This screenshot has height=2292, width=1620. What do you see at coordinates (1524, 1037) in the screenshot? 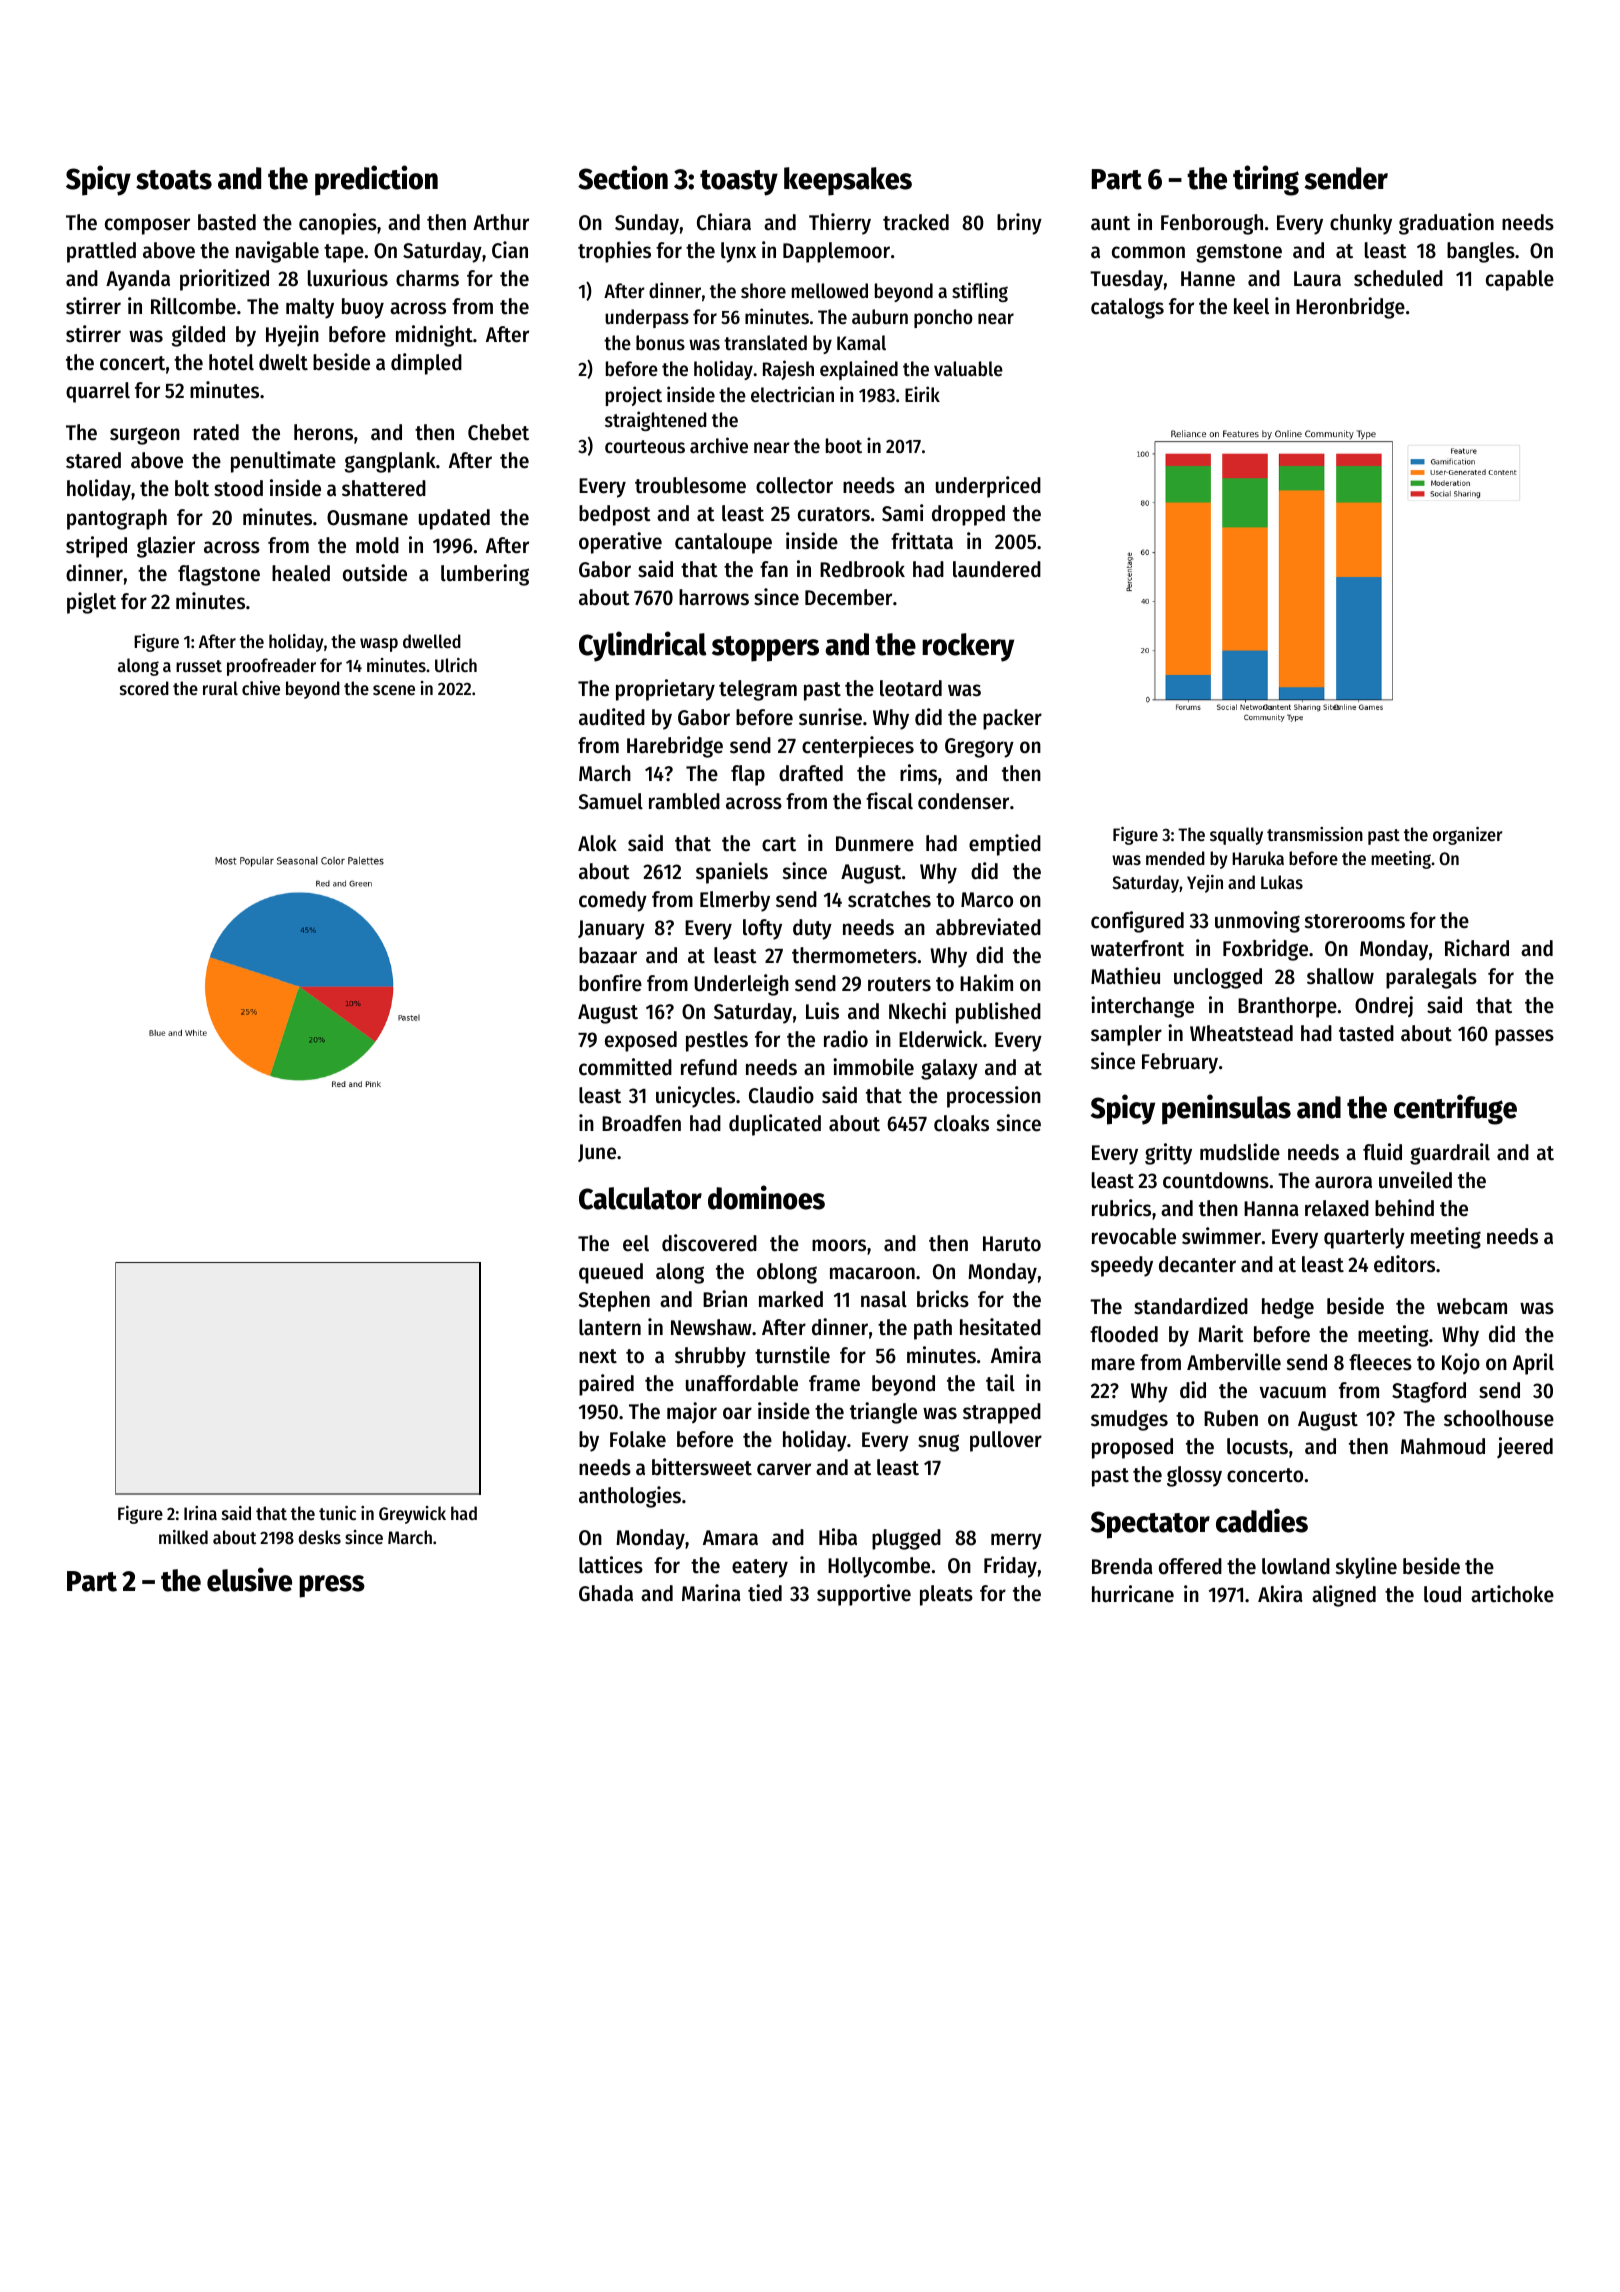
I see `passes` at bounding box center [1524, 1037].
